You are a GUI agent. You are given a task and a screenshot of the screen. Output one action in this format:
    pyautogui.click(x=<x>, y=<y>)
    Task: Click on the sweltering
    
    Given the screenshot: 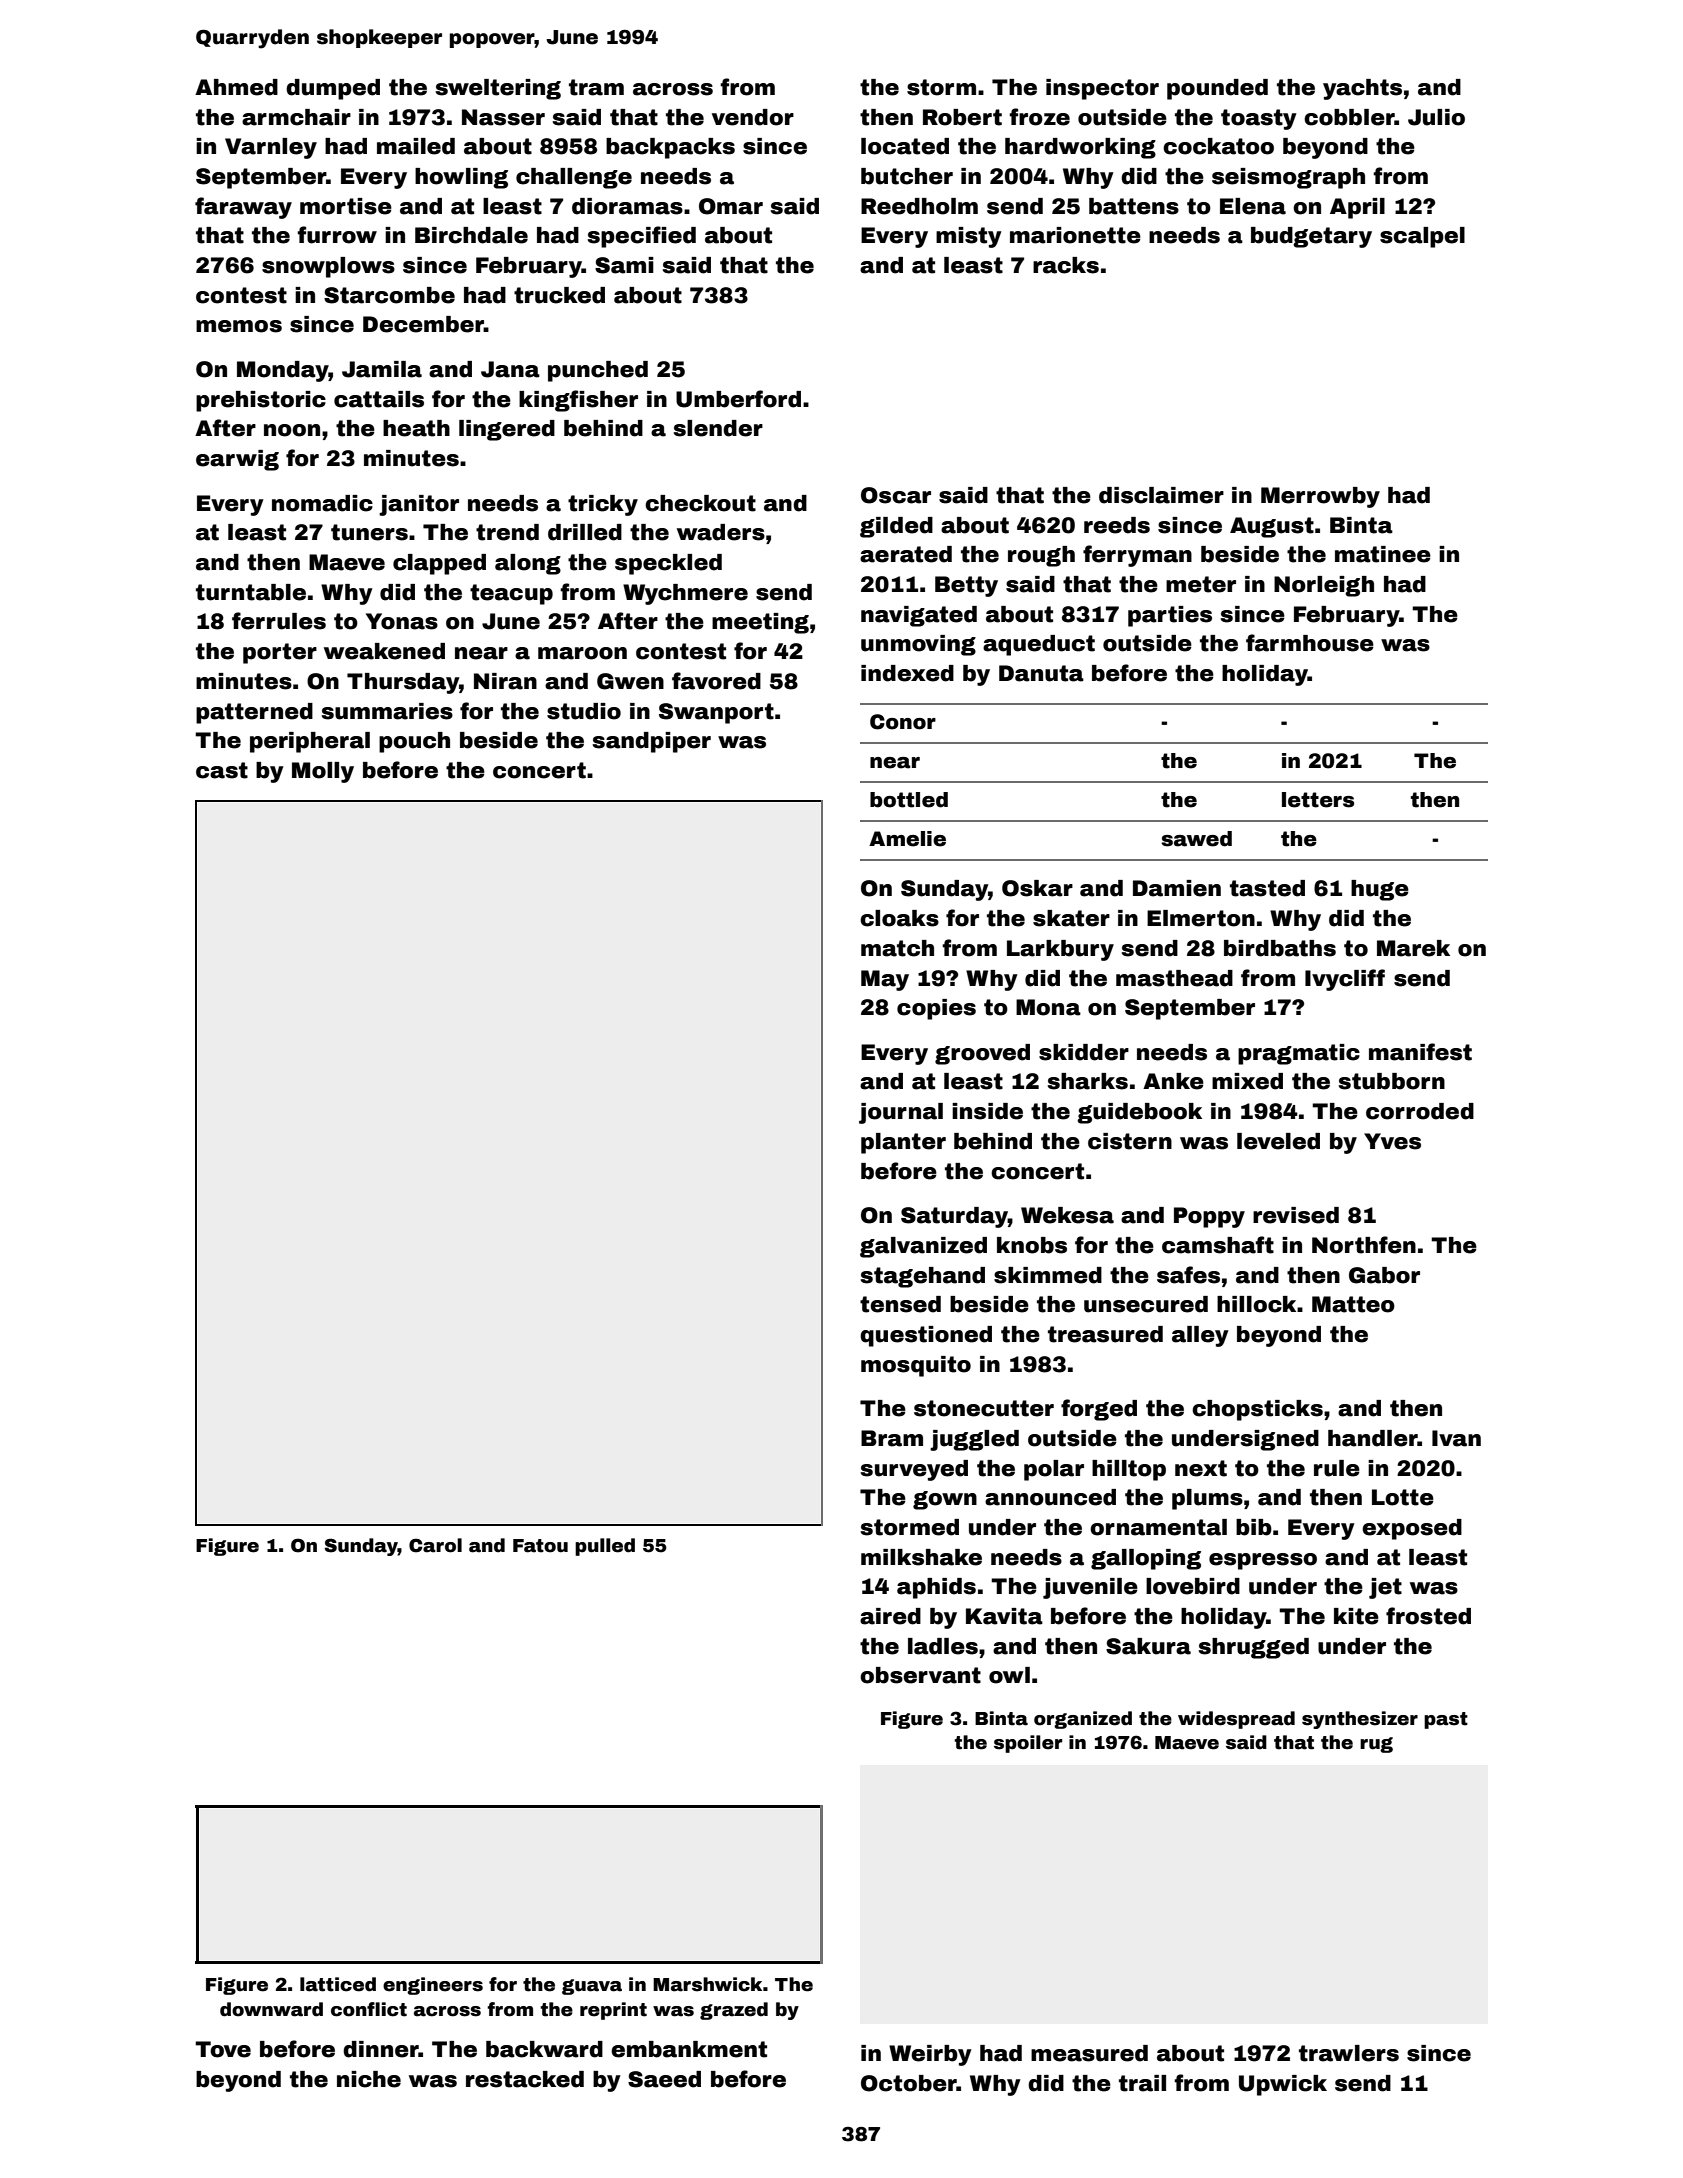 What is the action you would take?
    pyautogui.click(x=498, y=89)
